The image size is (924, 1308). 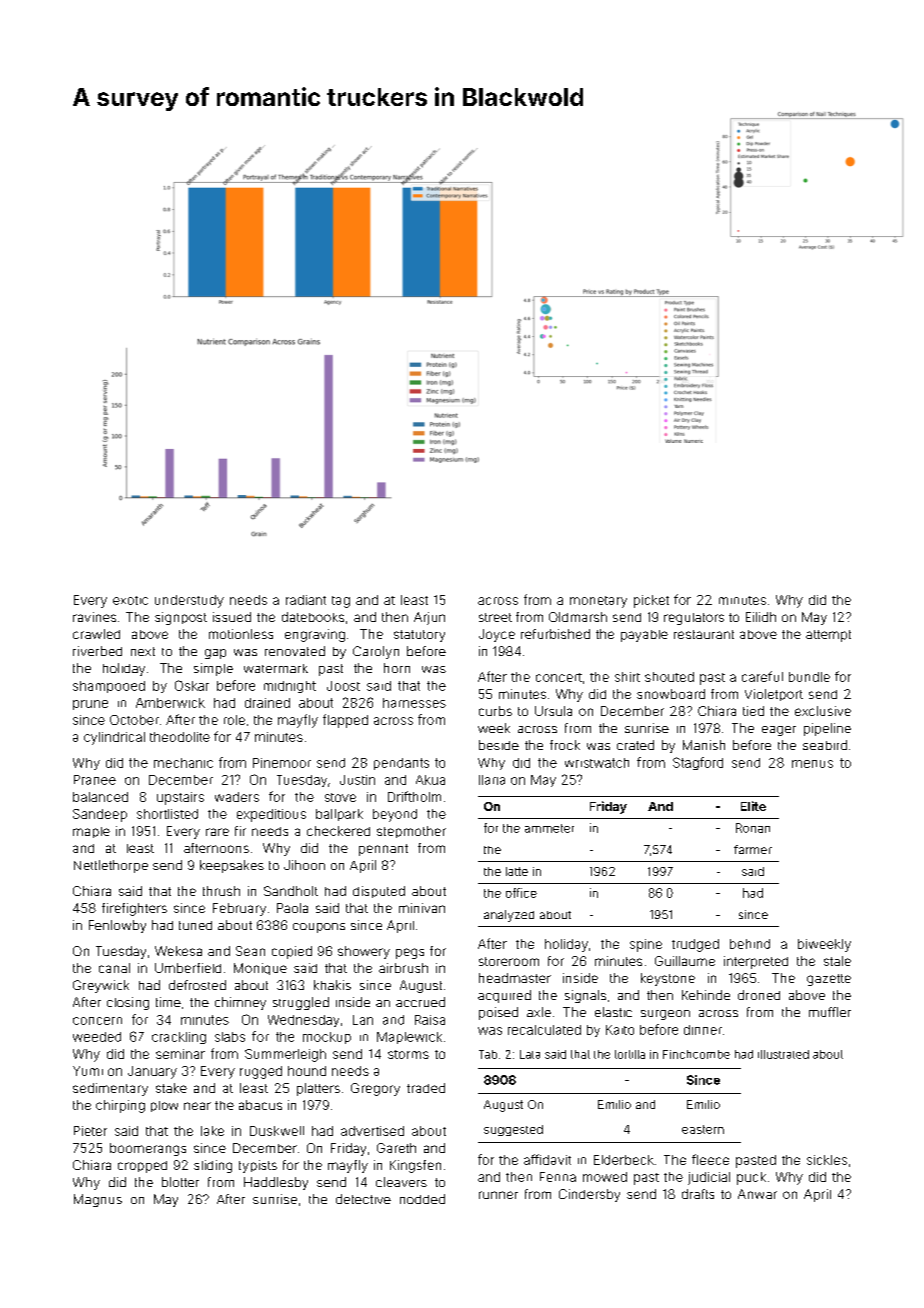 I want to click on radiant, so click(x=306, y=600).
